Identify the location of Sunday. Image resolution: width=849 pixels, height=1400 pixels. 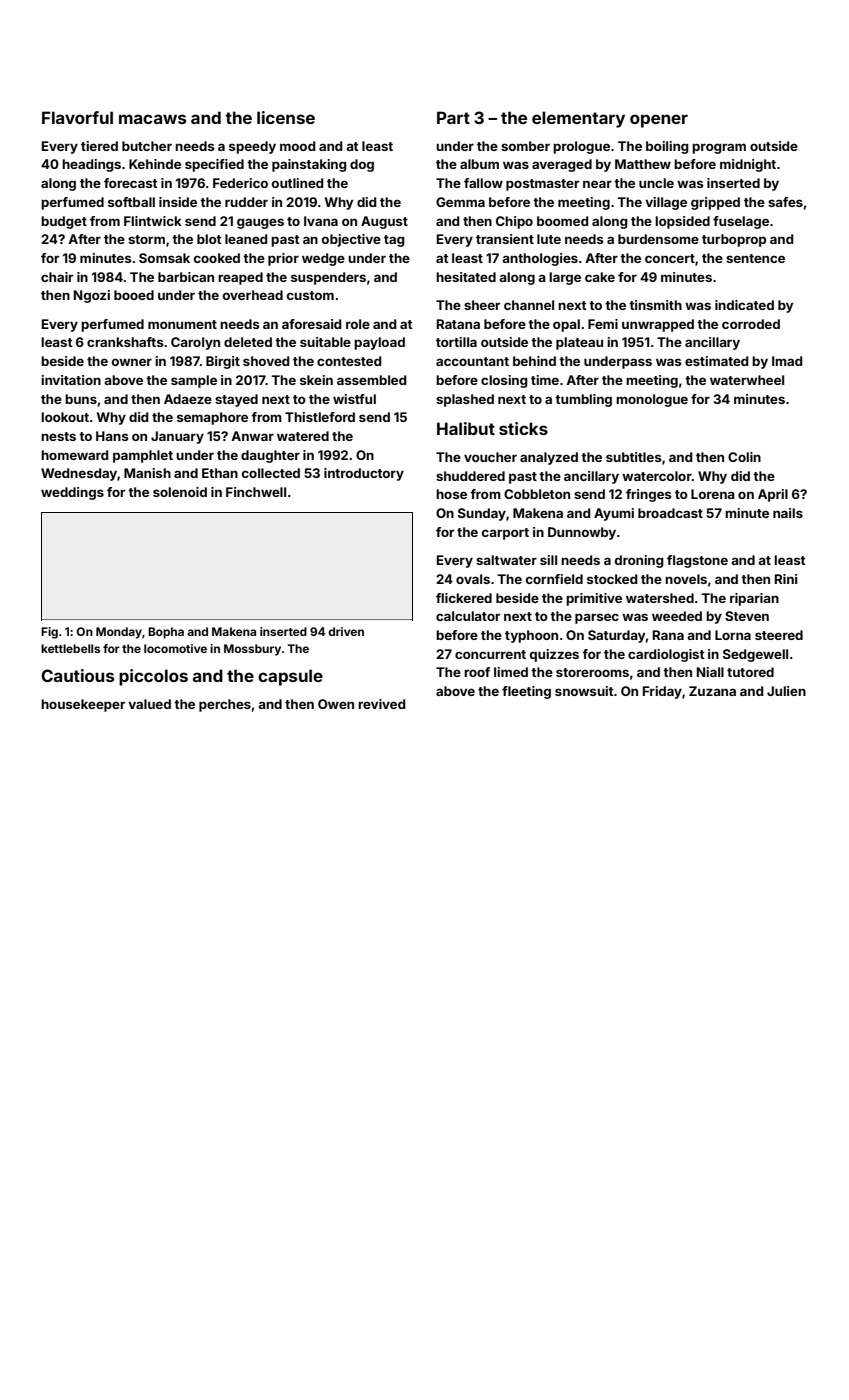
(482, 514).
